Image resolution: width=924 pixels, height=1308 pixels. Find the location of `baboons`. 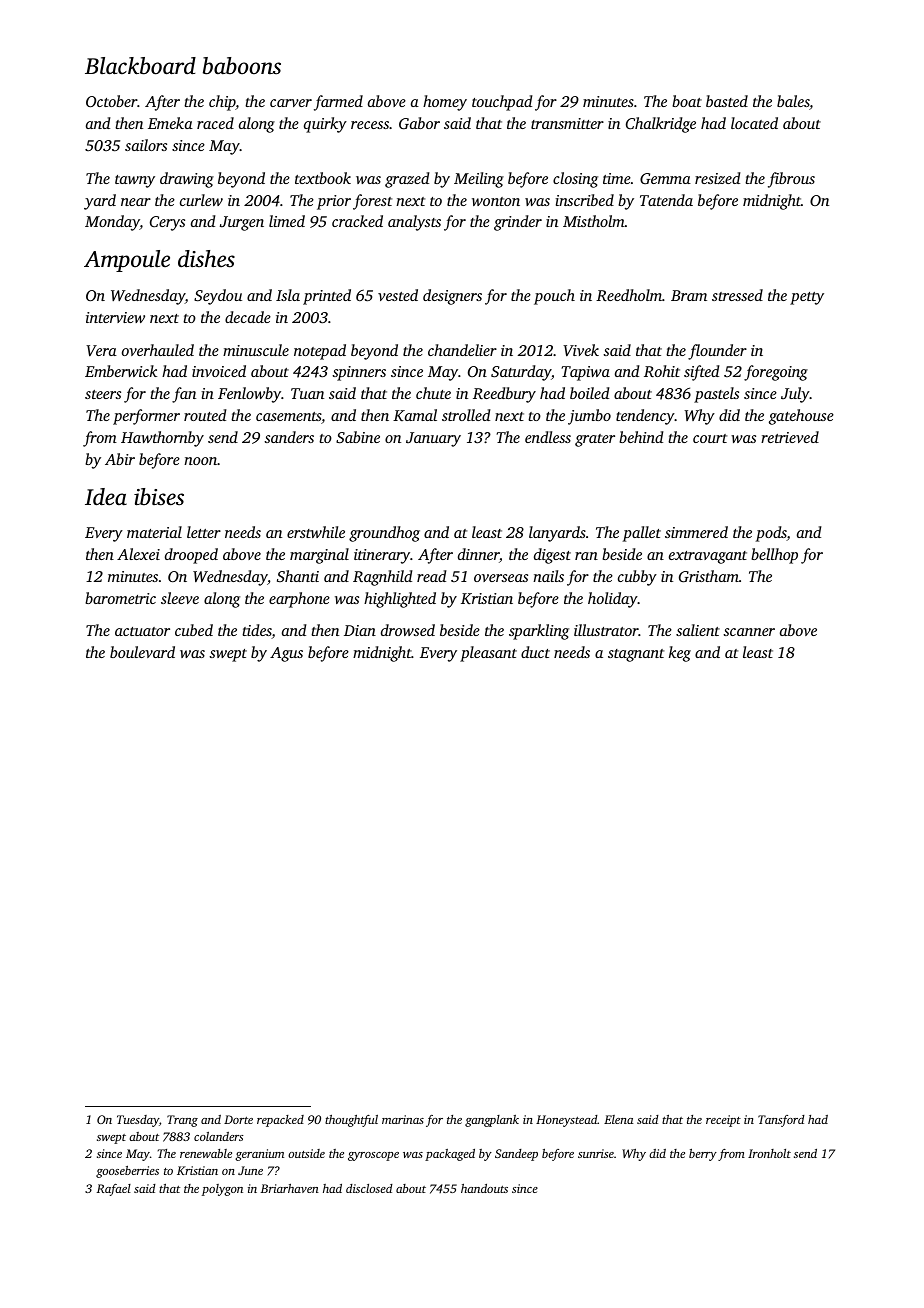

baboons is located at coordinates (242, 66).
